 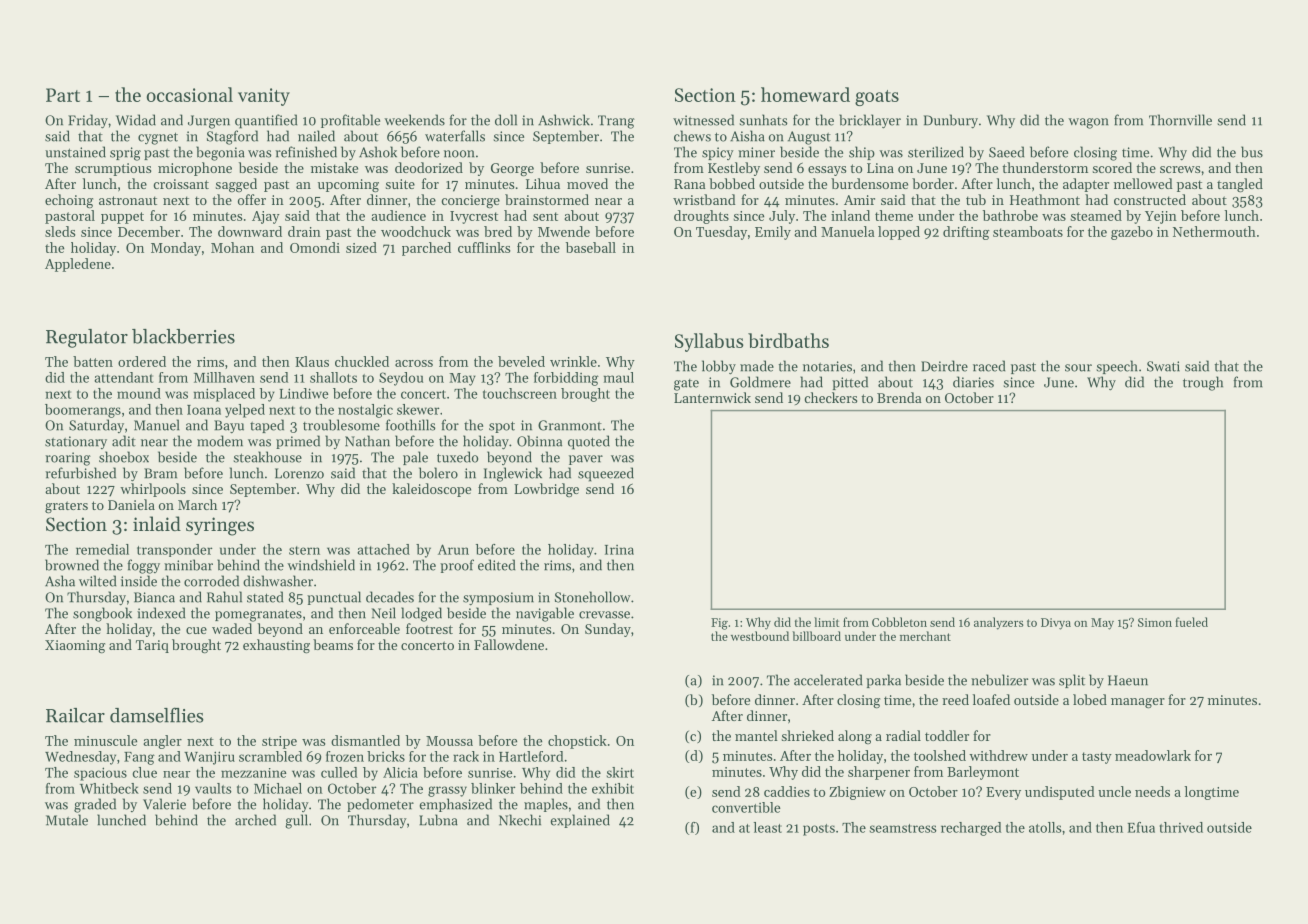 I want to click on notaries, so click(x=827, y=366).
